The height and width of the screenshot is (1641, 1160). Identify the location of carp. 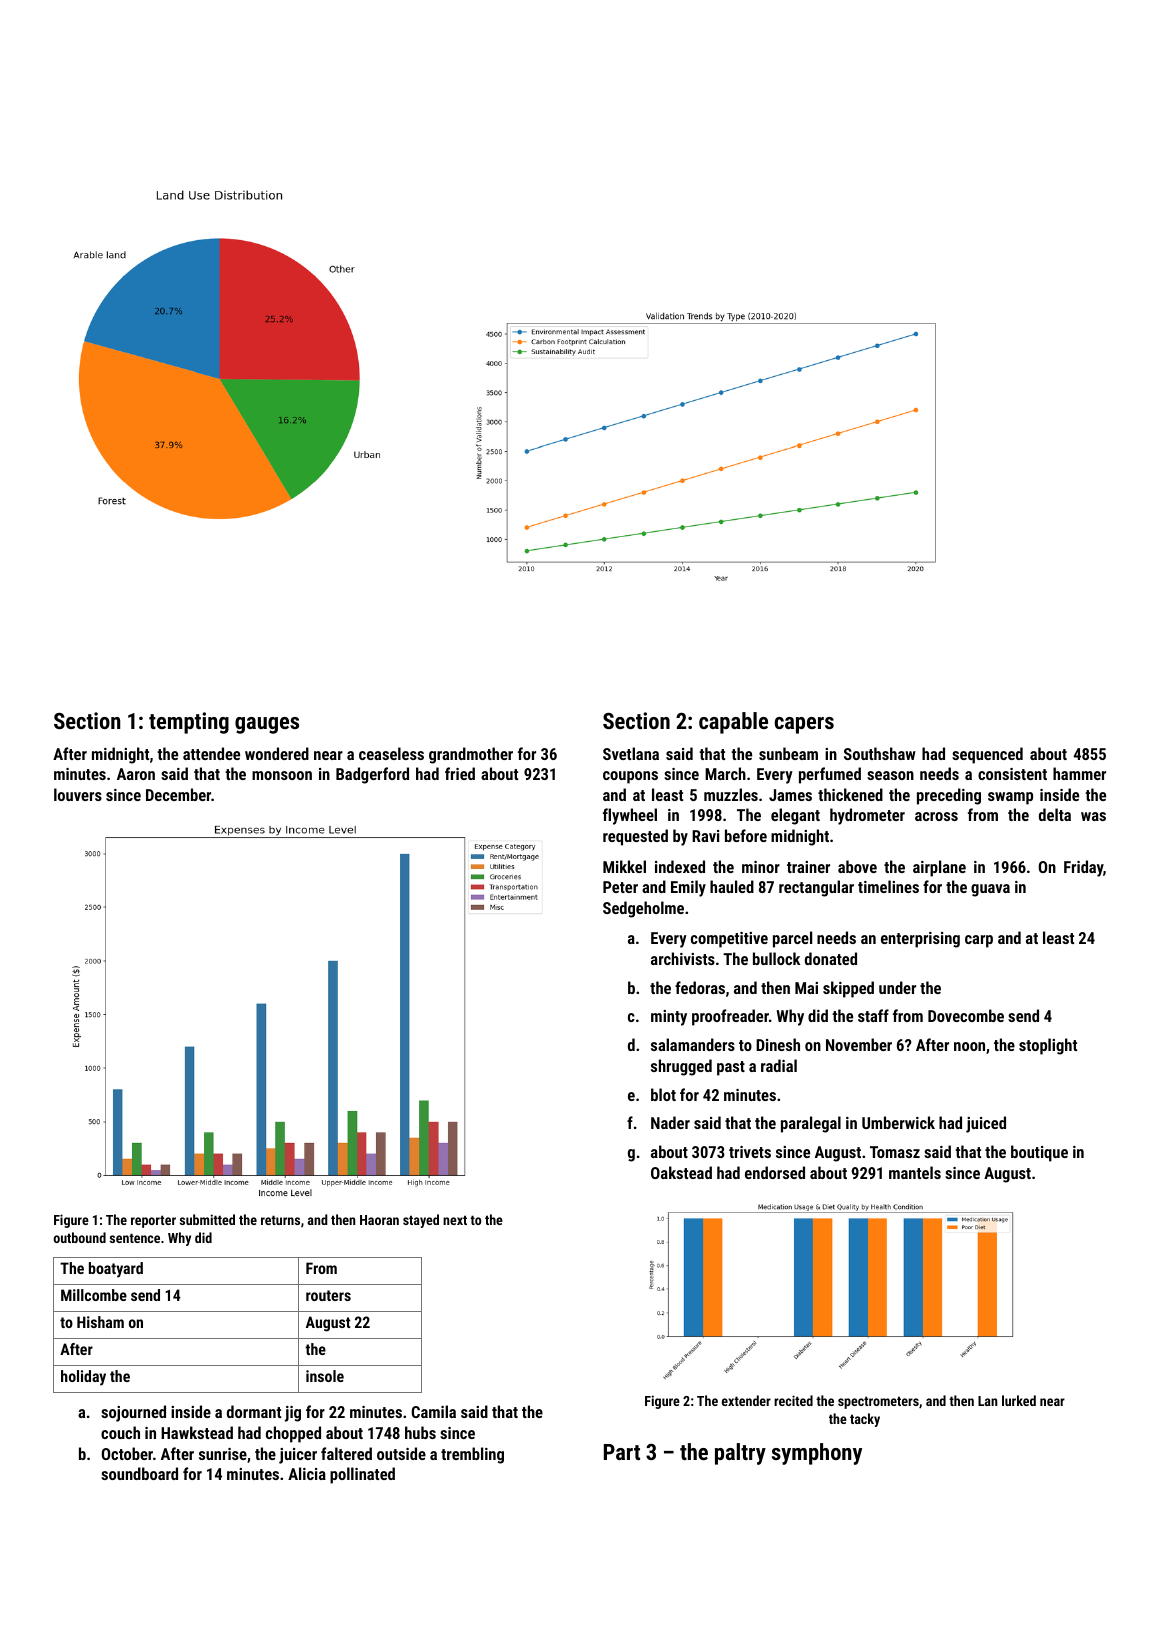
(979, 941).
